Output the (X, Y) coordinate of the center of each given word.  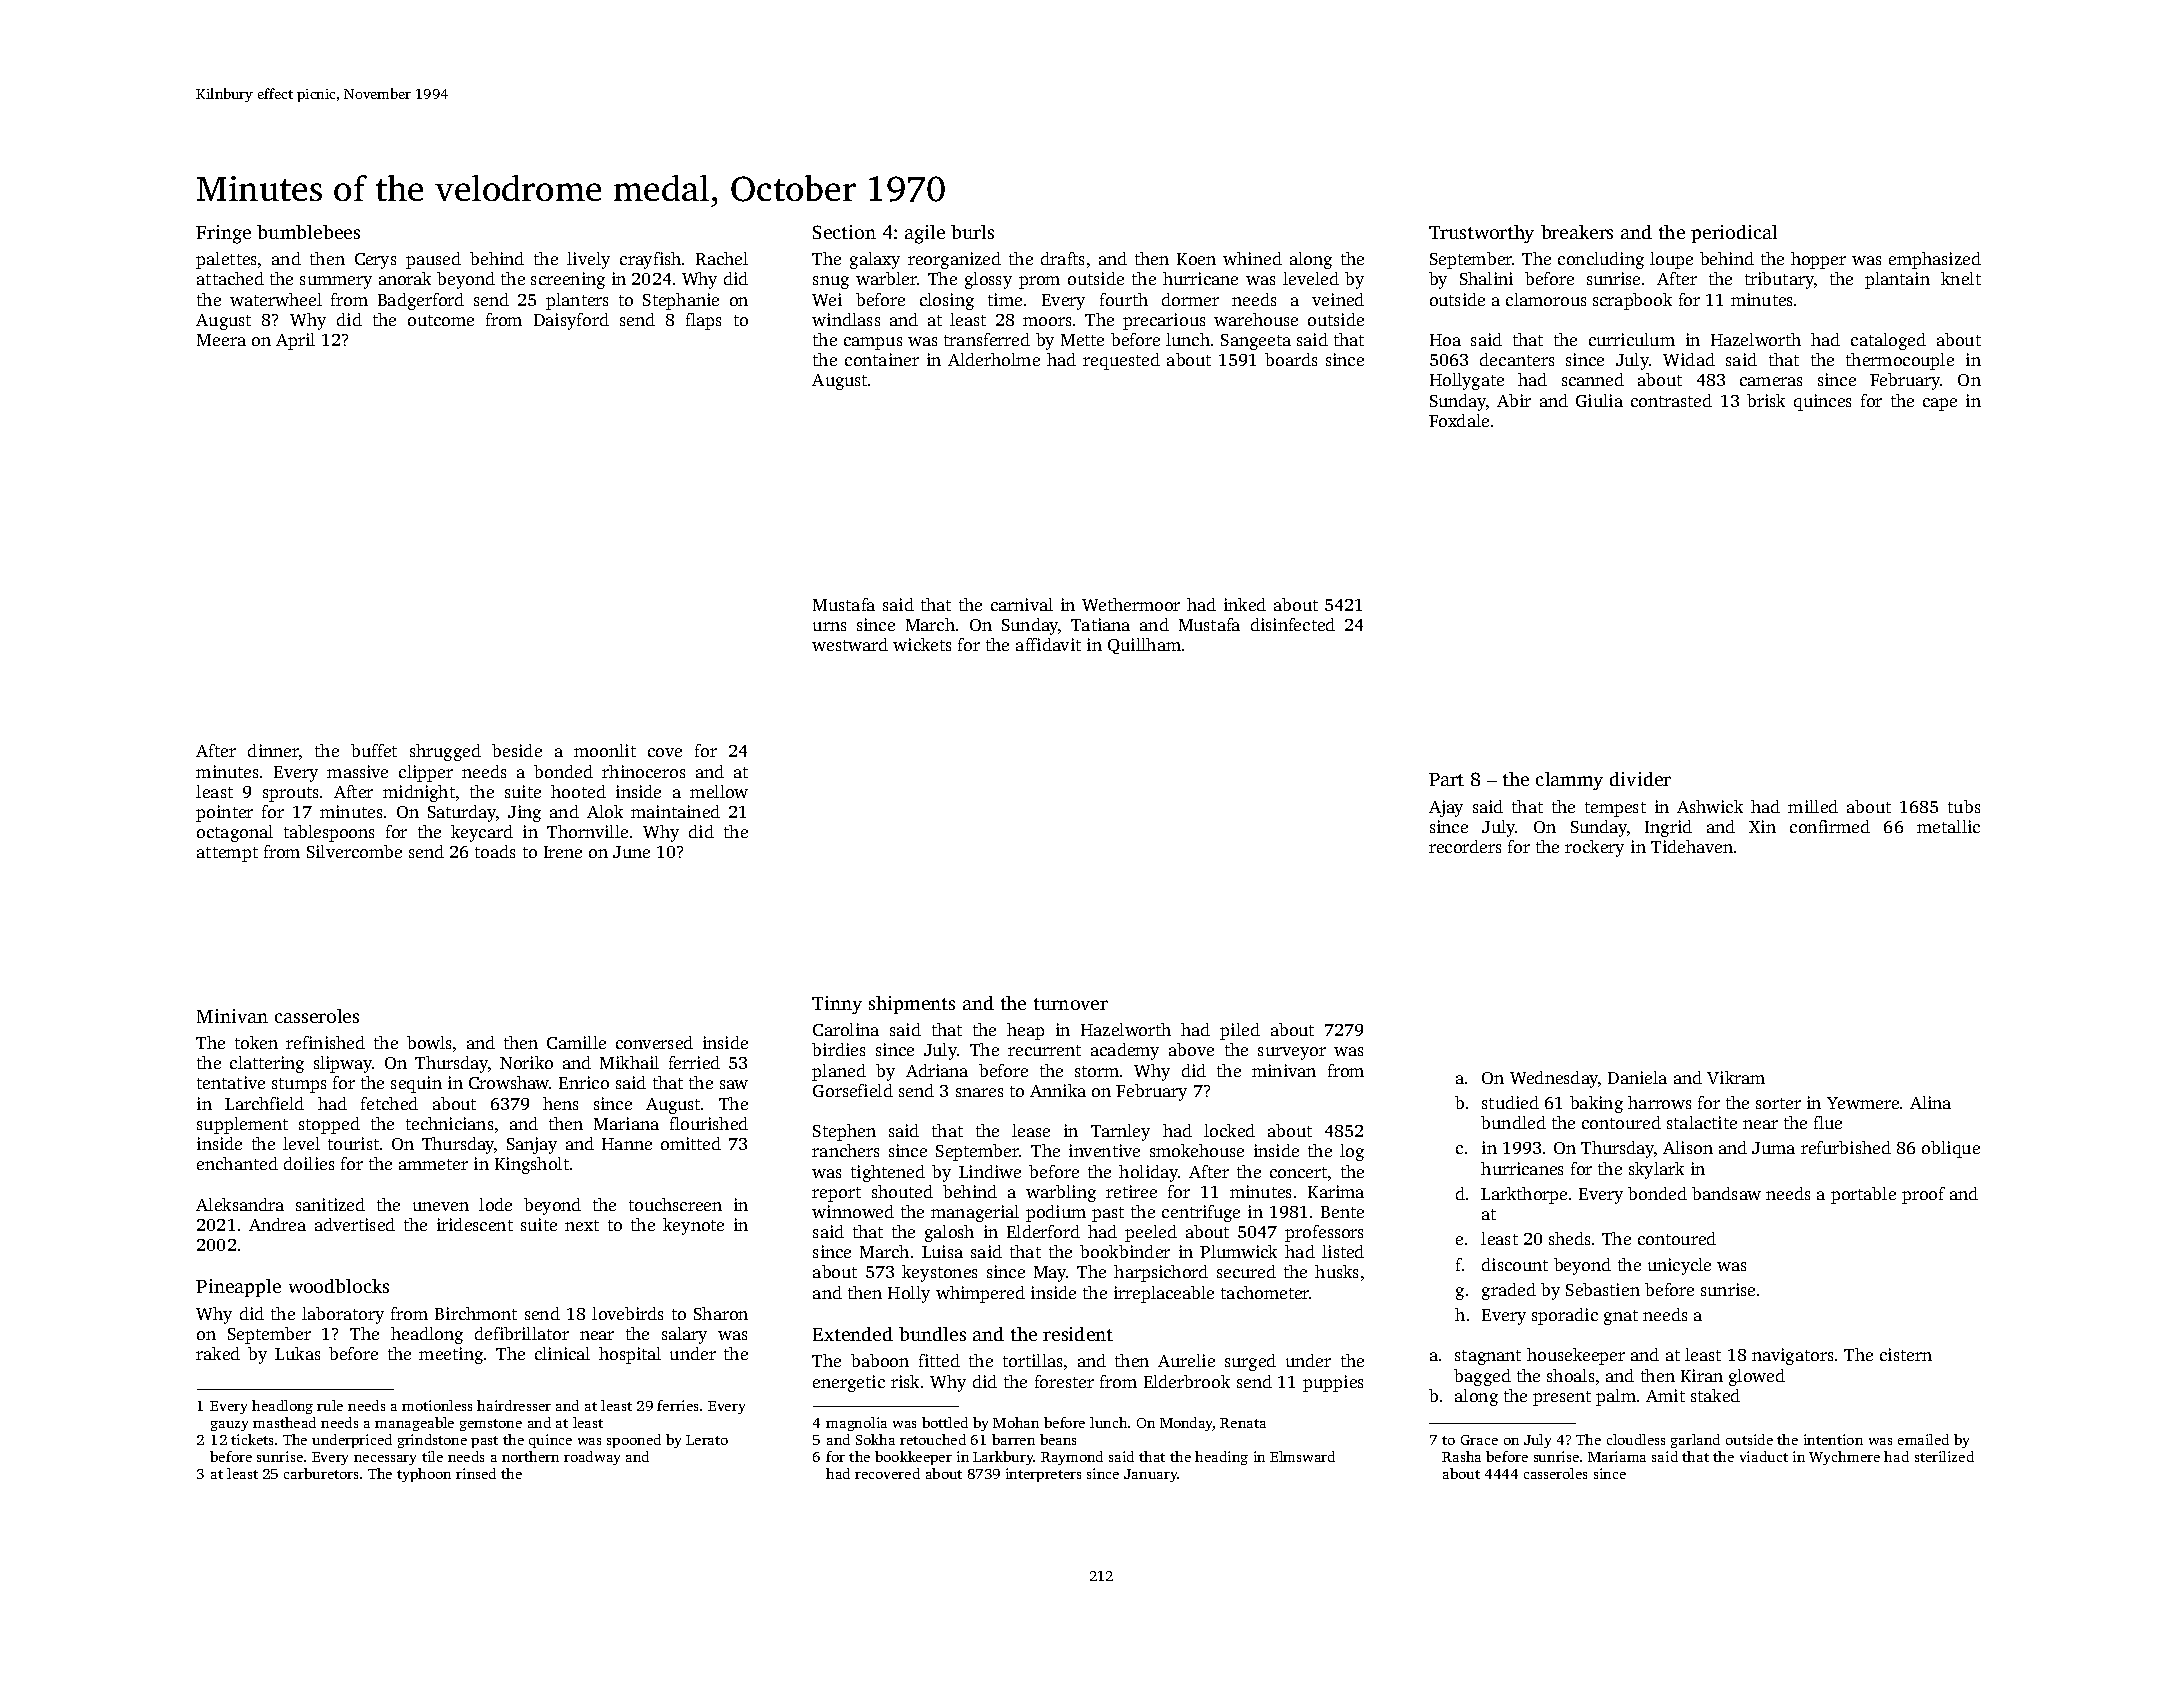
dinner (273, 750)
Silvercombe (354, 851)
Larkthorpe (1524, 1195)
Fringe (223, 234)
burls (972, 232)
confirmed (1830, 826)
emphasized (1935, 260)
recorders (1465, 846)
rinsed (476, 1473)
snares (979, 1092)
